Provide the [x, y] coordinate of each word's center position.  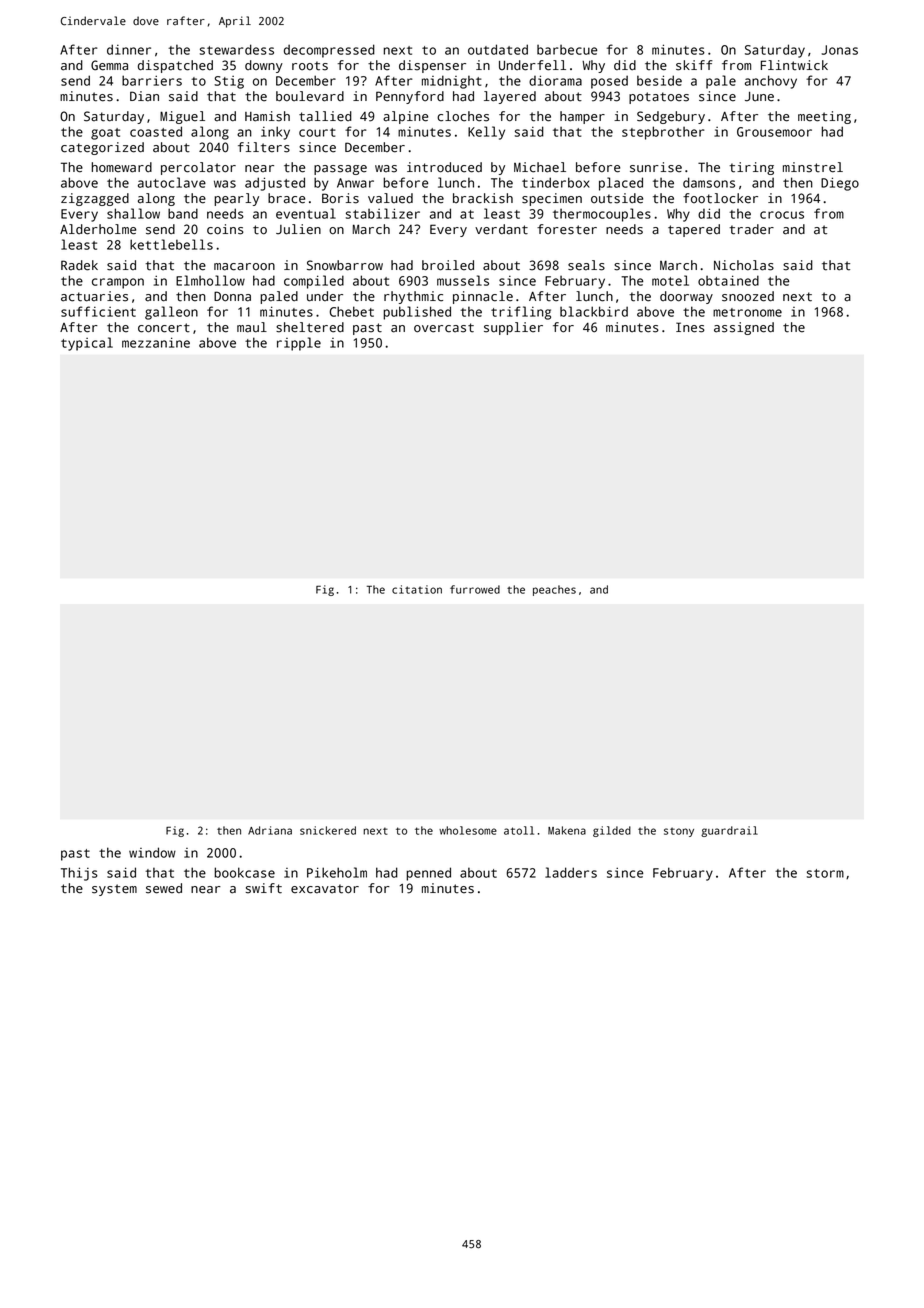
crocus [782, 215]
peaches [554, 590]
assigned [744, 328]
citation [417, 589]
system [114, 890]
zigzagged [95, 199]
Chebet [352, 311]
